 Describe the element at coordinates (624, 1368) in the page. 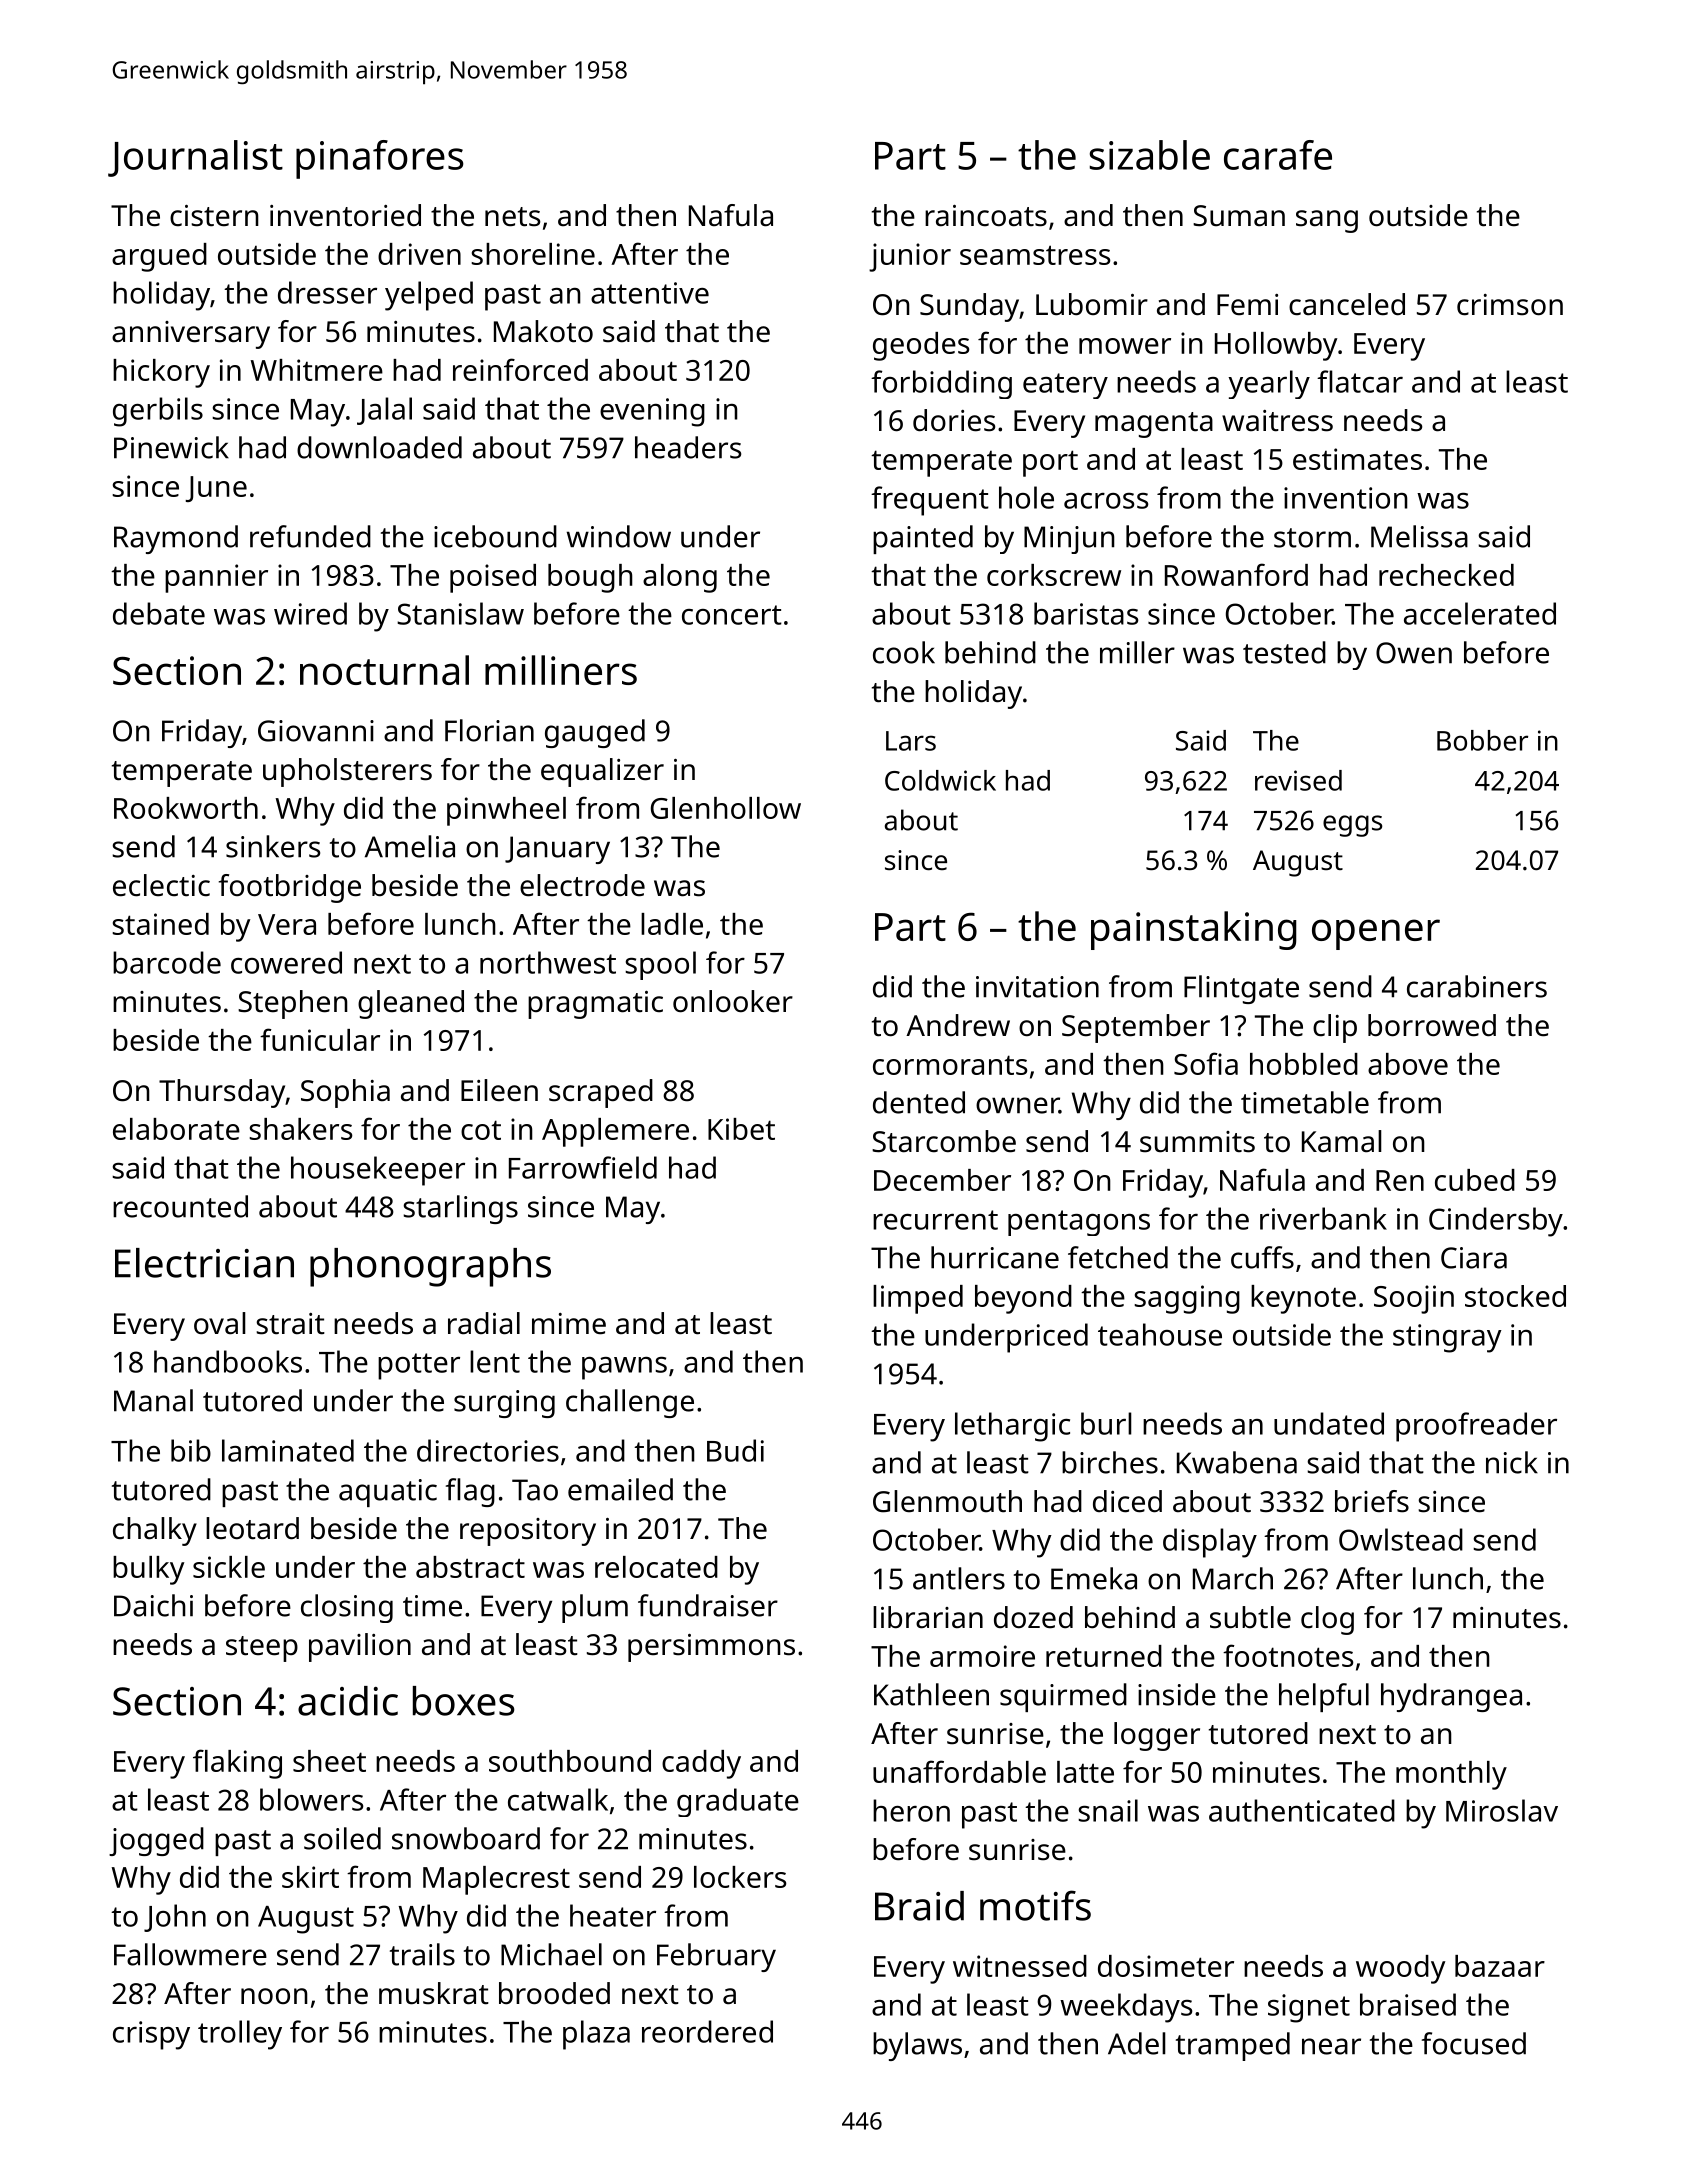

I see `pawns` at that location.
